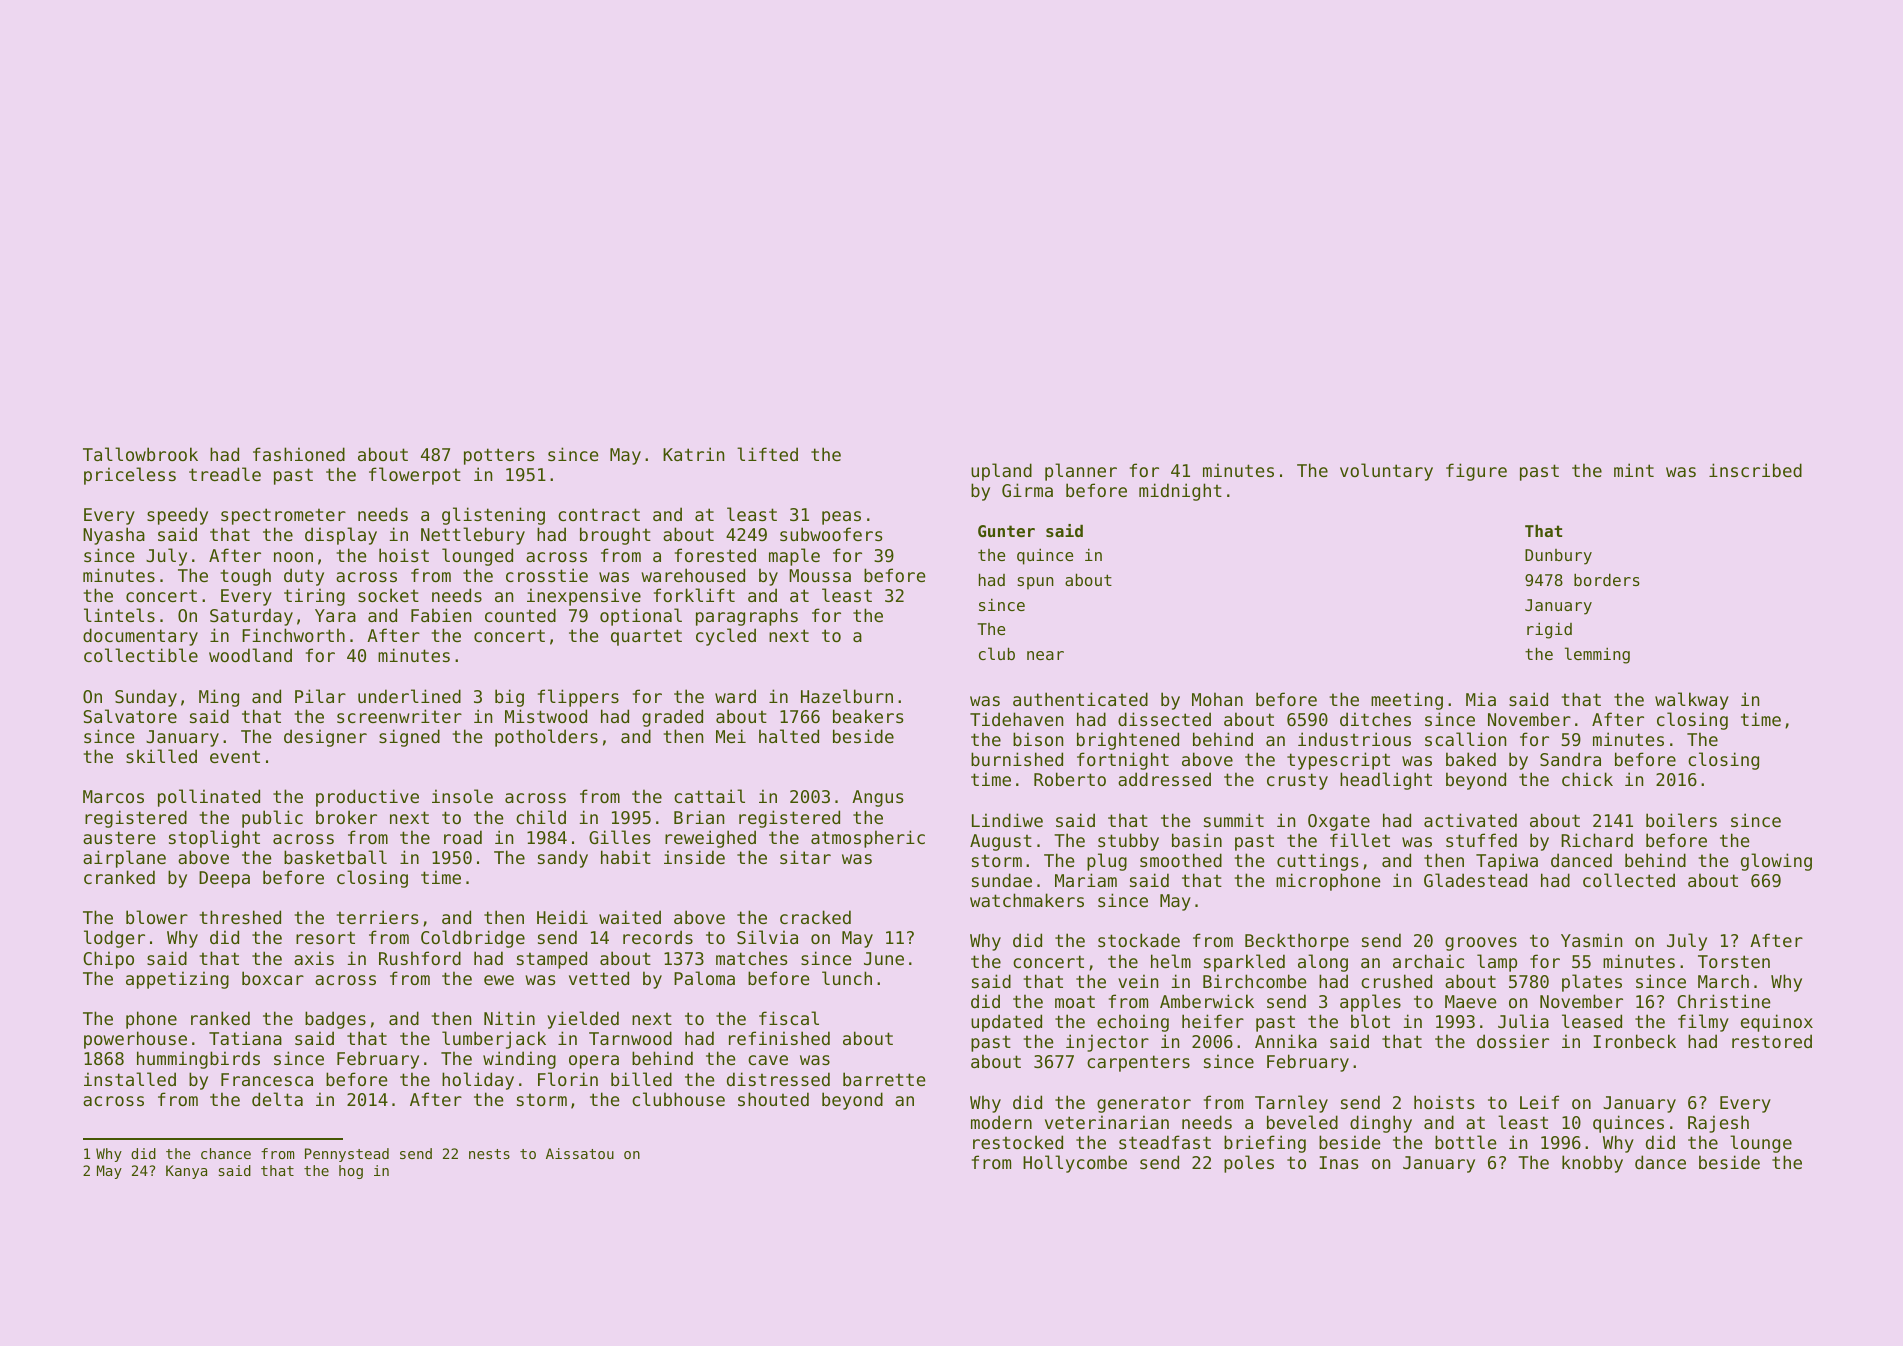 This page has height=1346, width=1903. Describe the element at coordinates (767, 454) in the page. I see `lifted` at that location.
